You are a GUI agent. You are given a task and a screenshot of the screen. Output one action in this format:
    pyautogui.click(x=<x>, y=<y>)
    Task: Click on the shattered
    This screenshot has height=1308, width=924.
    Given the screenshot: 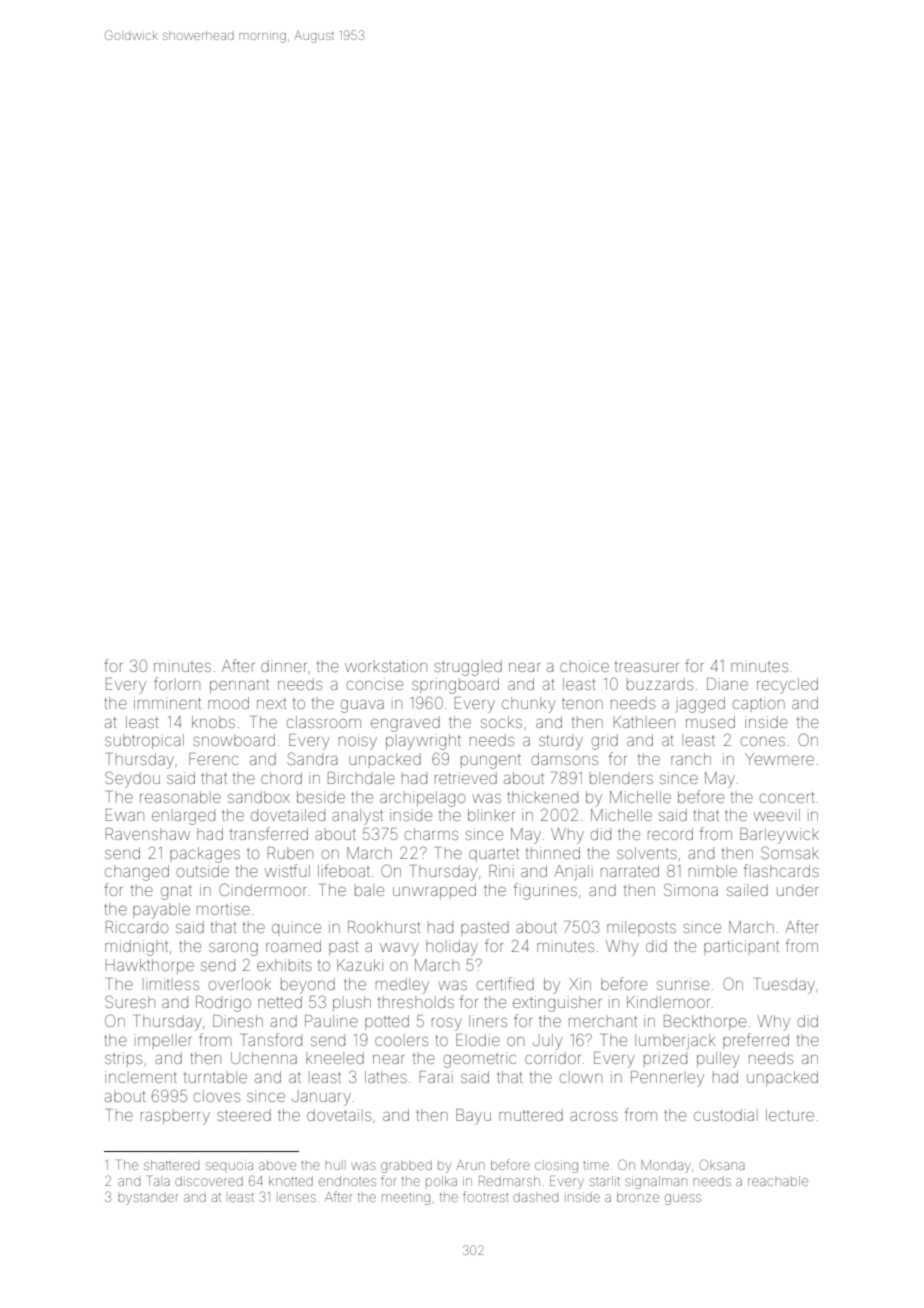 What is the action you would take?
    pyautogui.click(x=171, y=1165)
